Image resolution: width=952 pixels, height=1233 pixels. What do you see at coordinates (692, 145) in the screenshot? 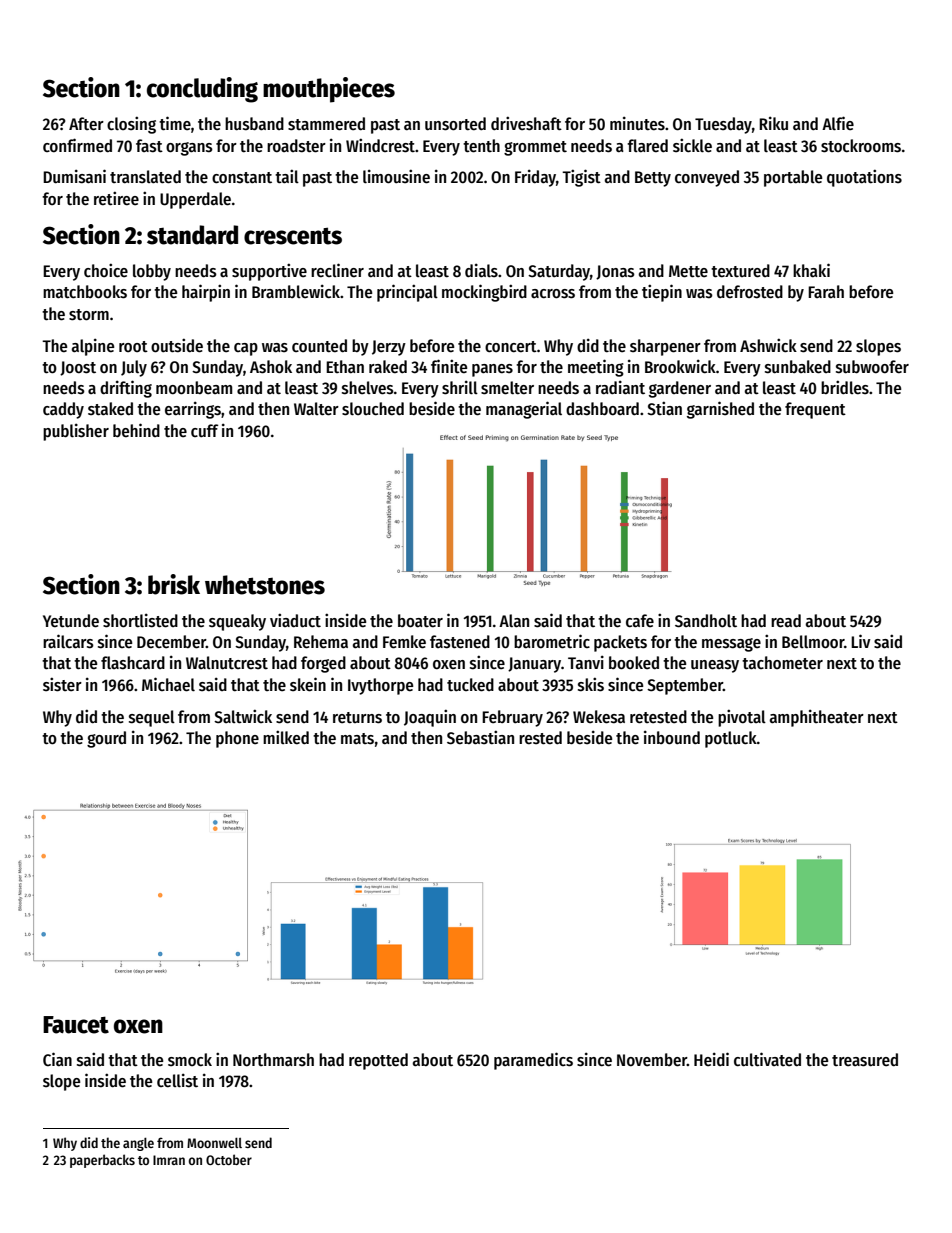
I see `sickle` at bounding box center [692, 145].
